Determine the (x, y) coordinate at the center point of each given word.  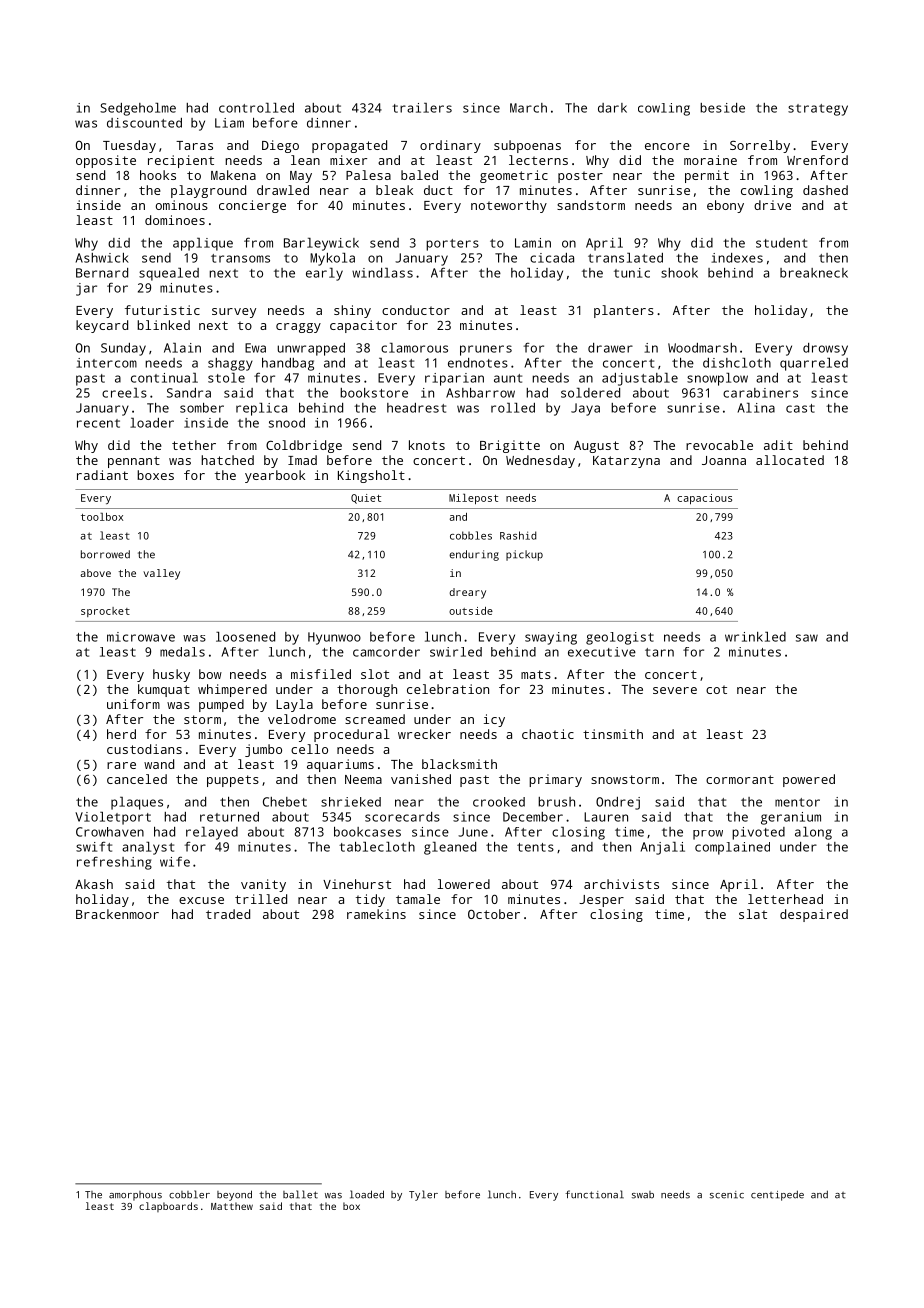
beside (722, 108)
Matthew (232, 1206)
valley (161, 574)
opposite (106, 161)
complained (732, 848)
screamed (375, 719)
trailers (422, 108)
